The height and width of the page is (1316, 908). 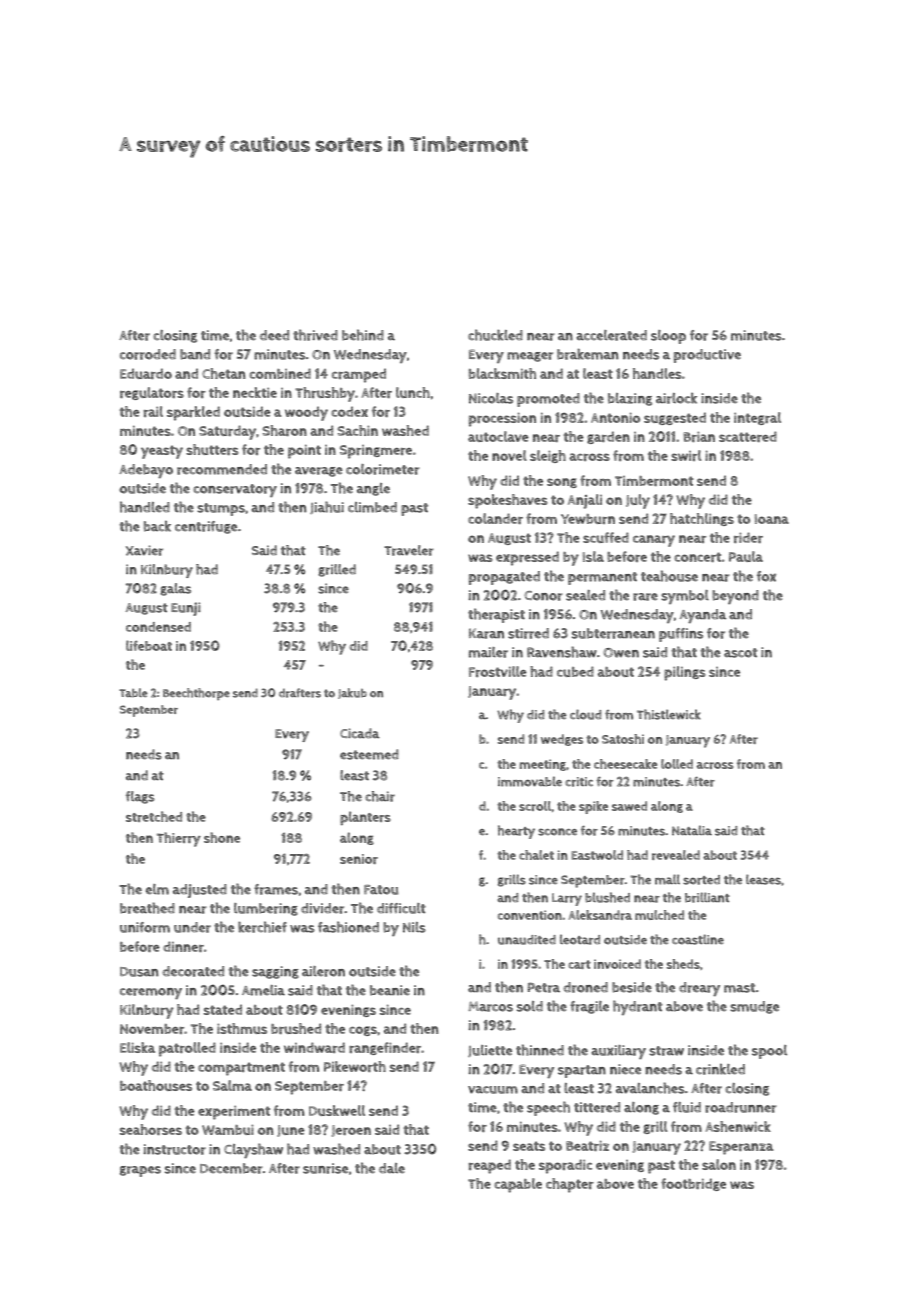 I want to click on regulators, so click(x=152, y=393).
